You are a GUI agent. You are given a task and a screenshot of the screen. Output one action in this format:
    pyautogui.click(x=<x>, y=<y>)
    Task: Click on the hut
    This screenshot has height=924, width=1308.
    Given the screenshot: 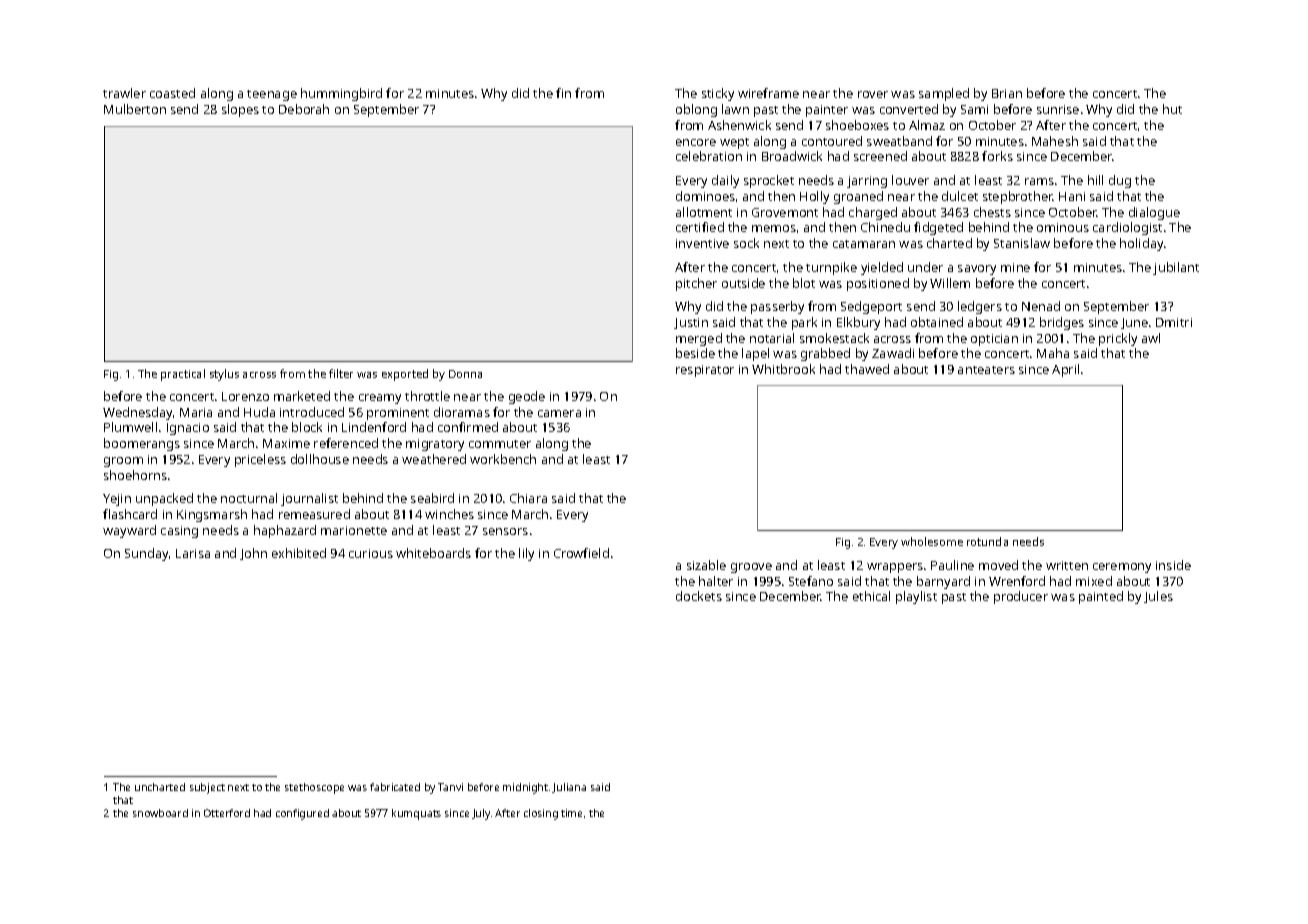 What is the action you would take?
    pyautogui.click(x=1172, y=109)
